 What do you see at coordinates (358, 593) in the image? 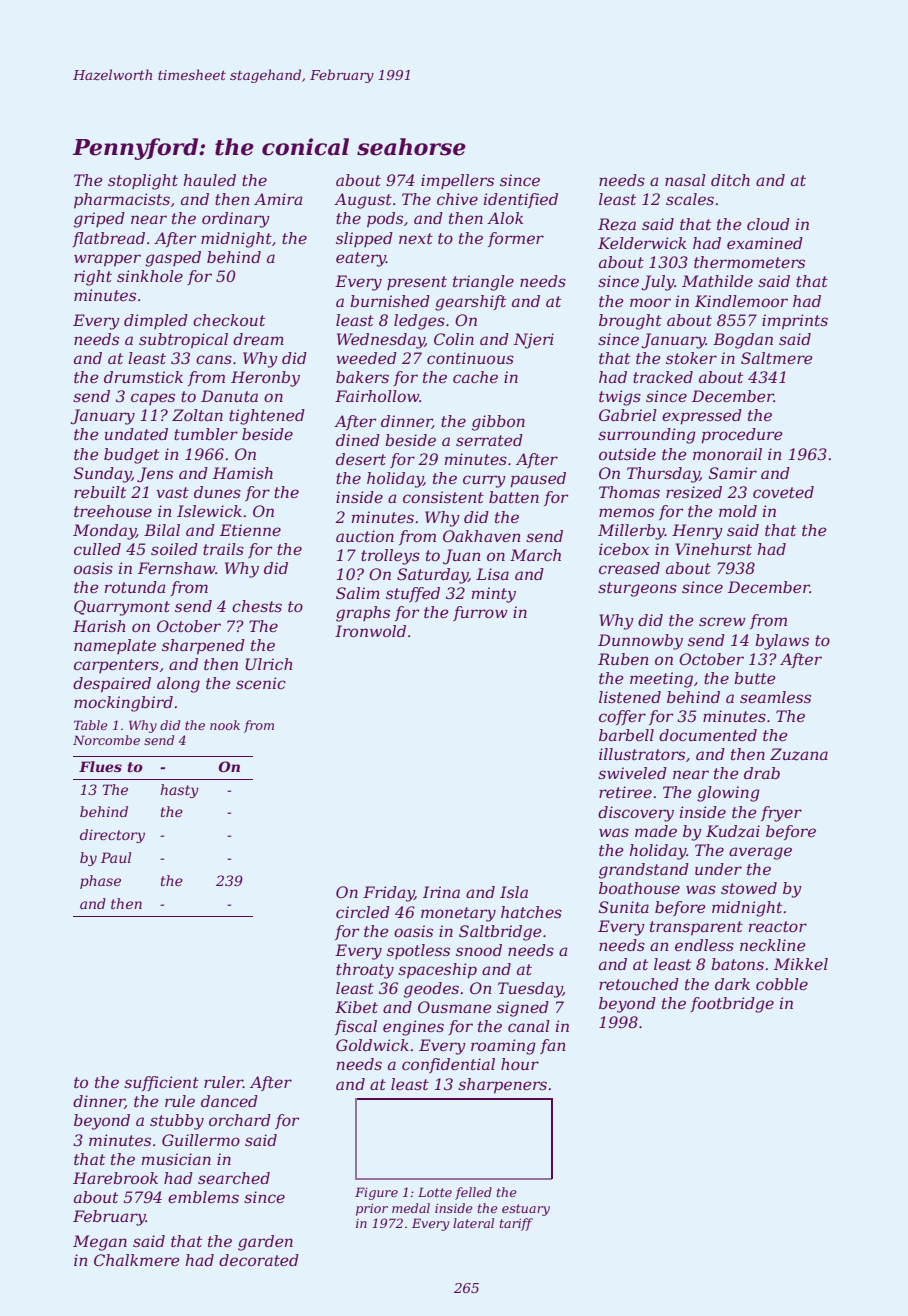
I see `Salim` at bounding box center [358, 593].
